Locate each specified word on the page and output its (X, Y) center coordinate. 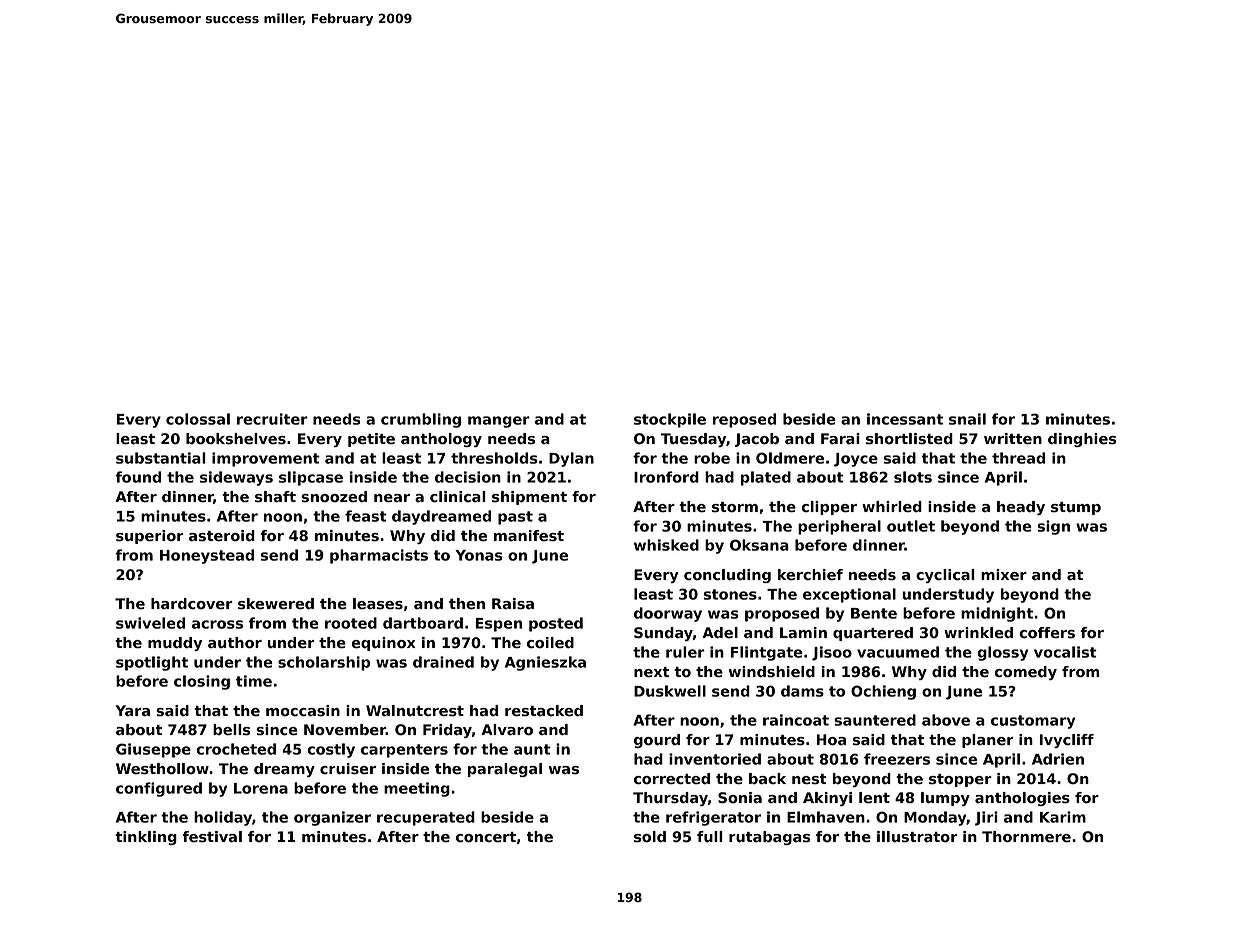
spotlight (152, 663)
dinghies (1082, 440)
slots (913, 477)
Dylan (571, 459)
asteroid (222, 536)
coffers (1047, 633)
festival (212, 837)
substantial (161, 458)
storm (735, 507)
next (651, 672)
